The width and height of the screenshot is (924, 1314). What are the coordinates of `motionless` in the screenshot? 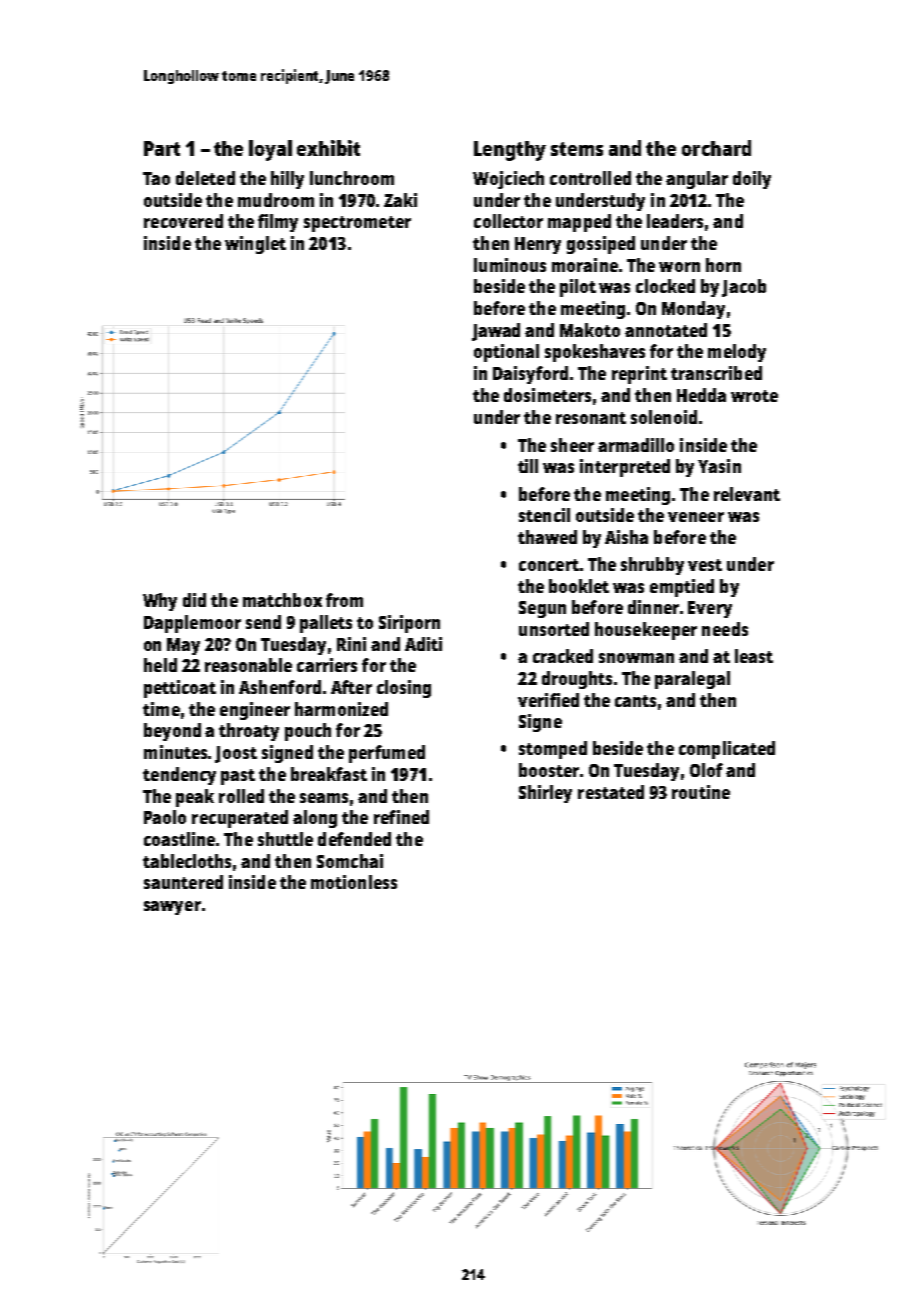 It's located at (354, 882).
